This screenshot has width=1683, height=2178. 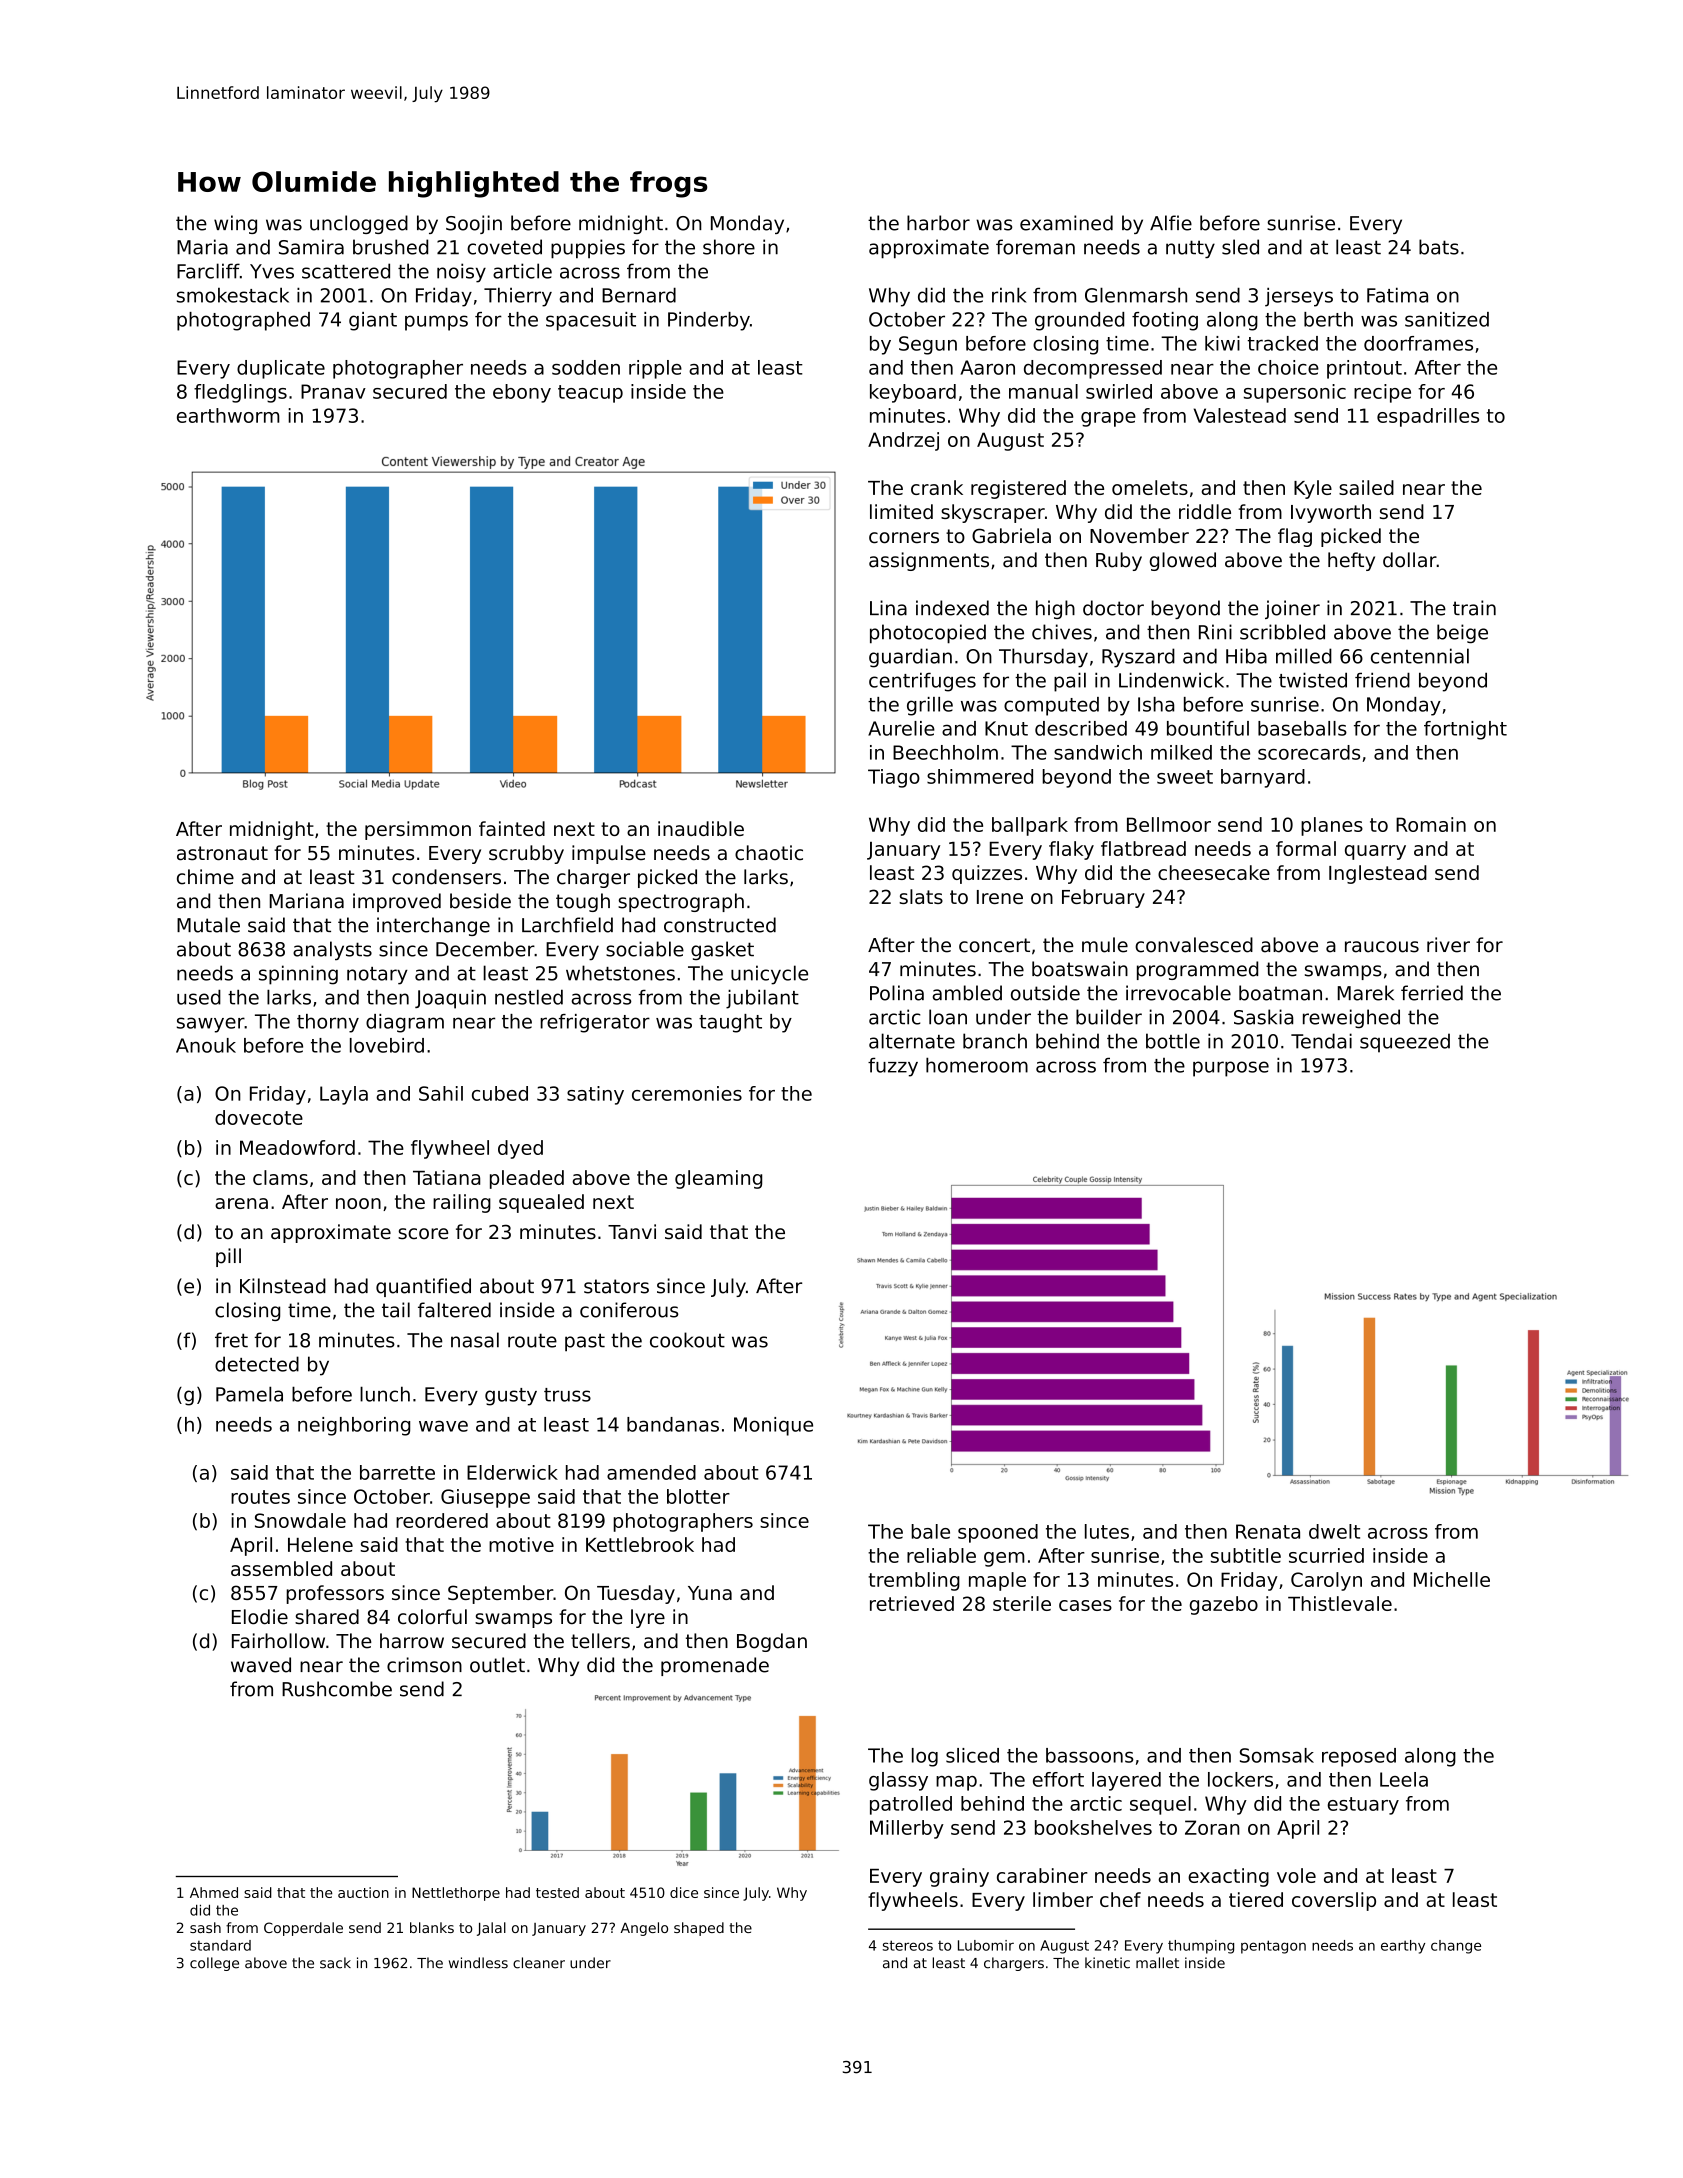 What do you see at coordinates (769, 975) in the screenshot?
I see `unicycle` at bounding box center [769, 975].
